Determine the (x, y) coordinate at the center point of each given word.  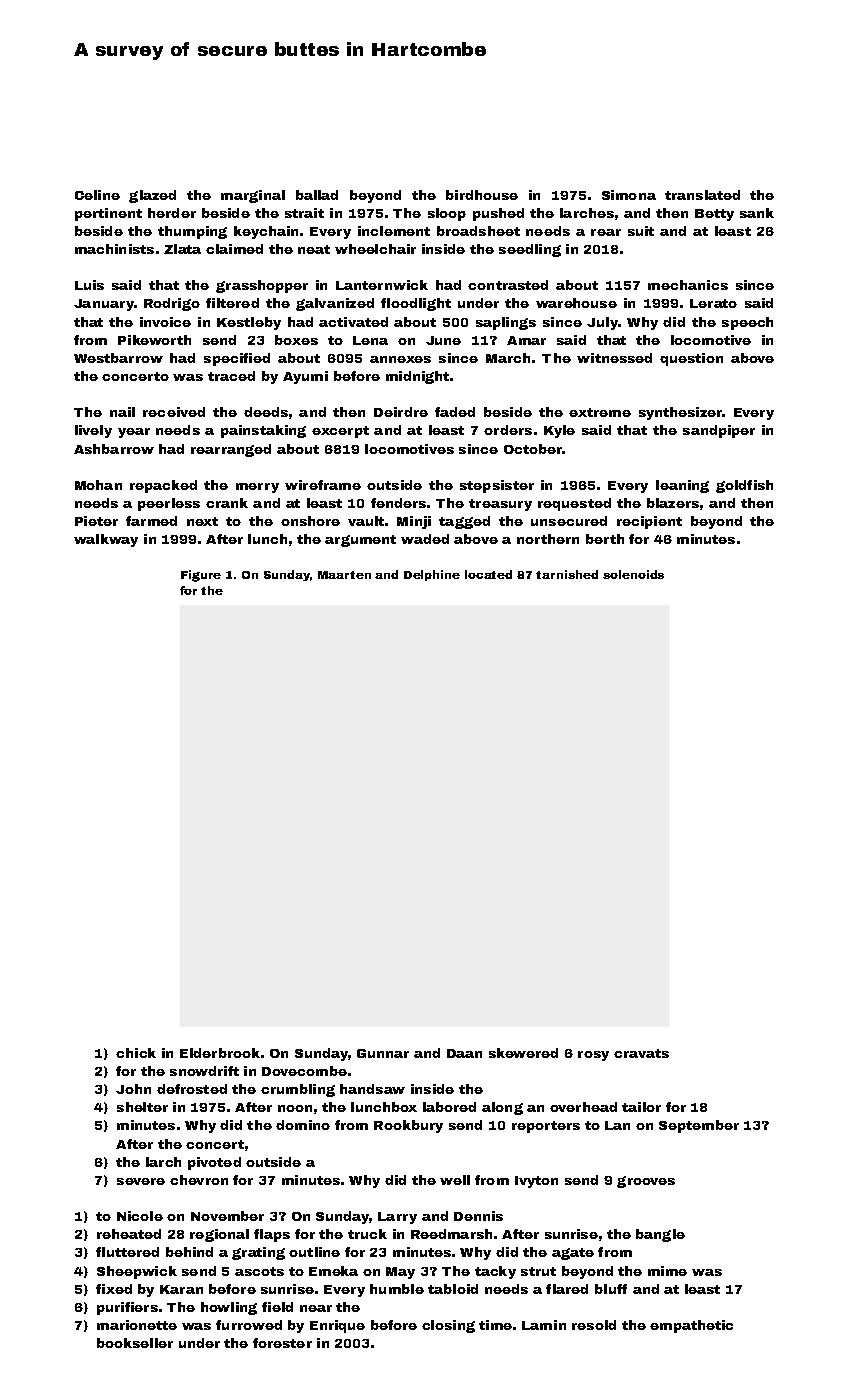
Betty (714, 215)
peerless (169, 504)
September (699, 1126)
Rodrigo (172, 304)
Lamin (544, 1325)
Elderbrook (220, 1053)
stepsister (497, 486)
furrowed (249, 1325)
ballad (317, 195)
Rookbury (408, 1126)
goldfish (744, 486)
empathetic (691, 1326)
